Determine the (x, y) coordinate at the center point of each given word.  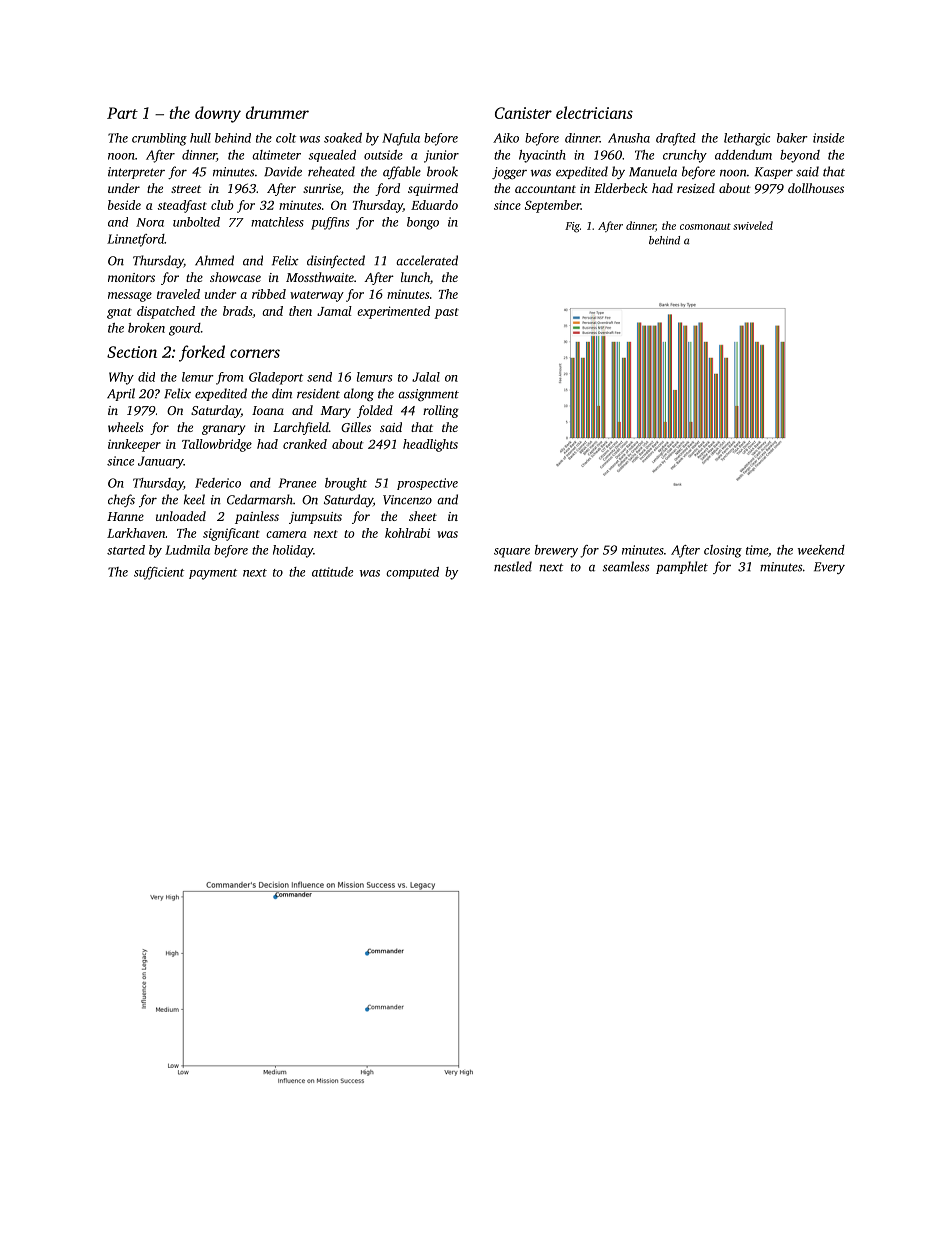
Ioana (268, 410)
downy (218, 114)
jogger (509, 173)
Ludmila (187, 550)
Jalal (426, 377)
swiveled (753, 225)
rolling (441, 411)
